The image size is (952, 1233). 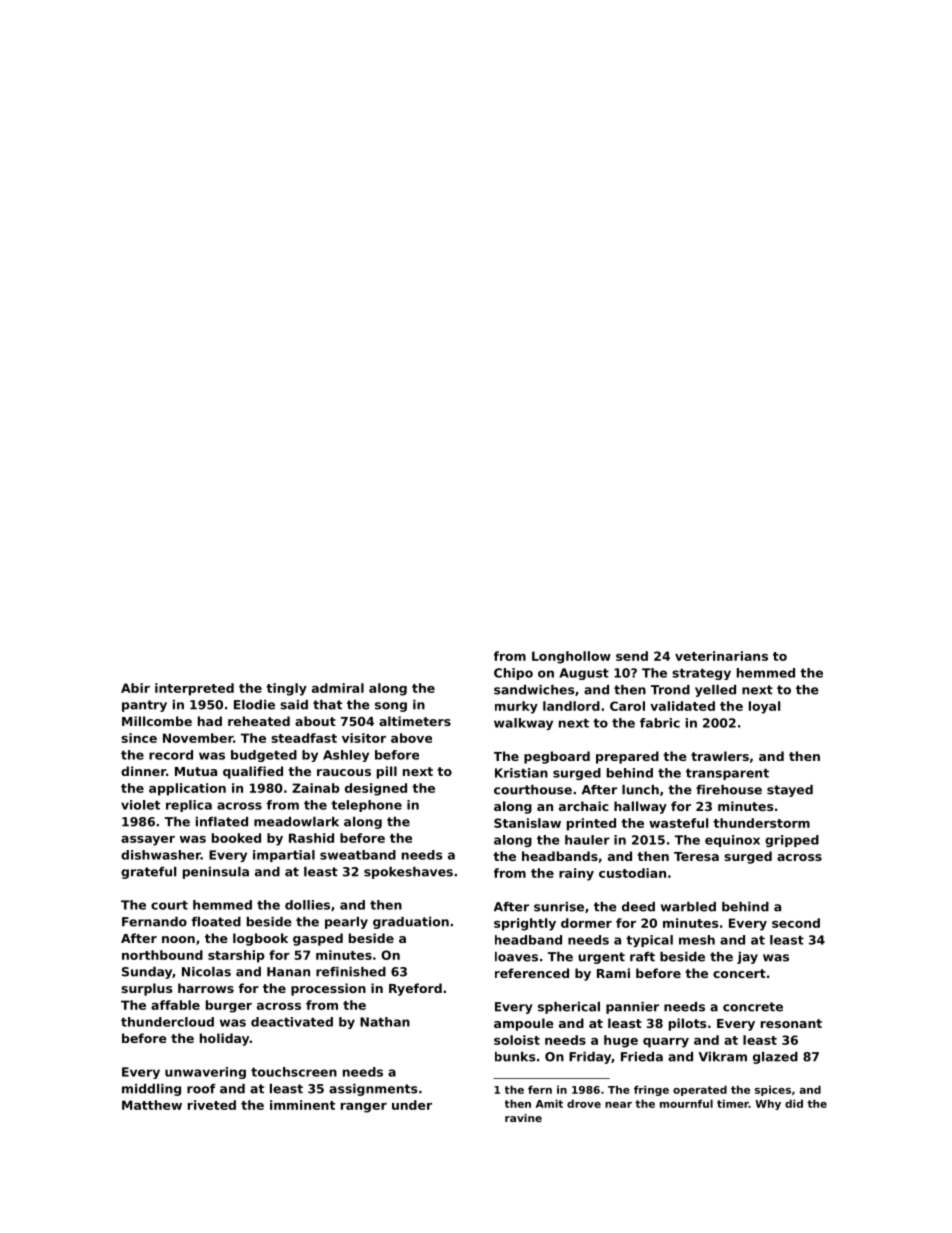 I want to click on Teresa, so click(x=696, y=856).
